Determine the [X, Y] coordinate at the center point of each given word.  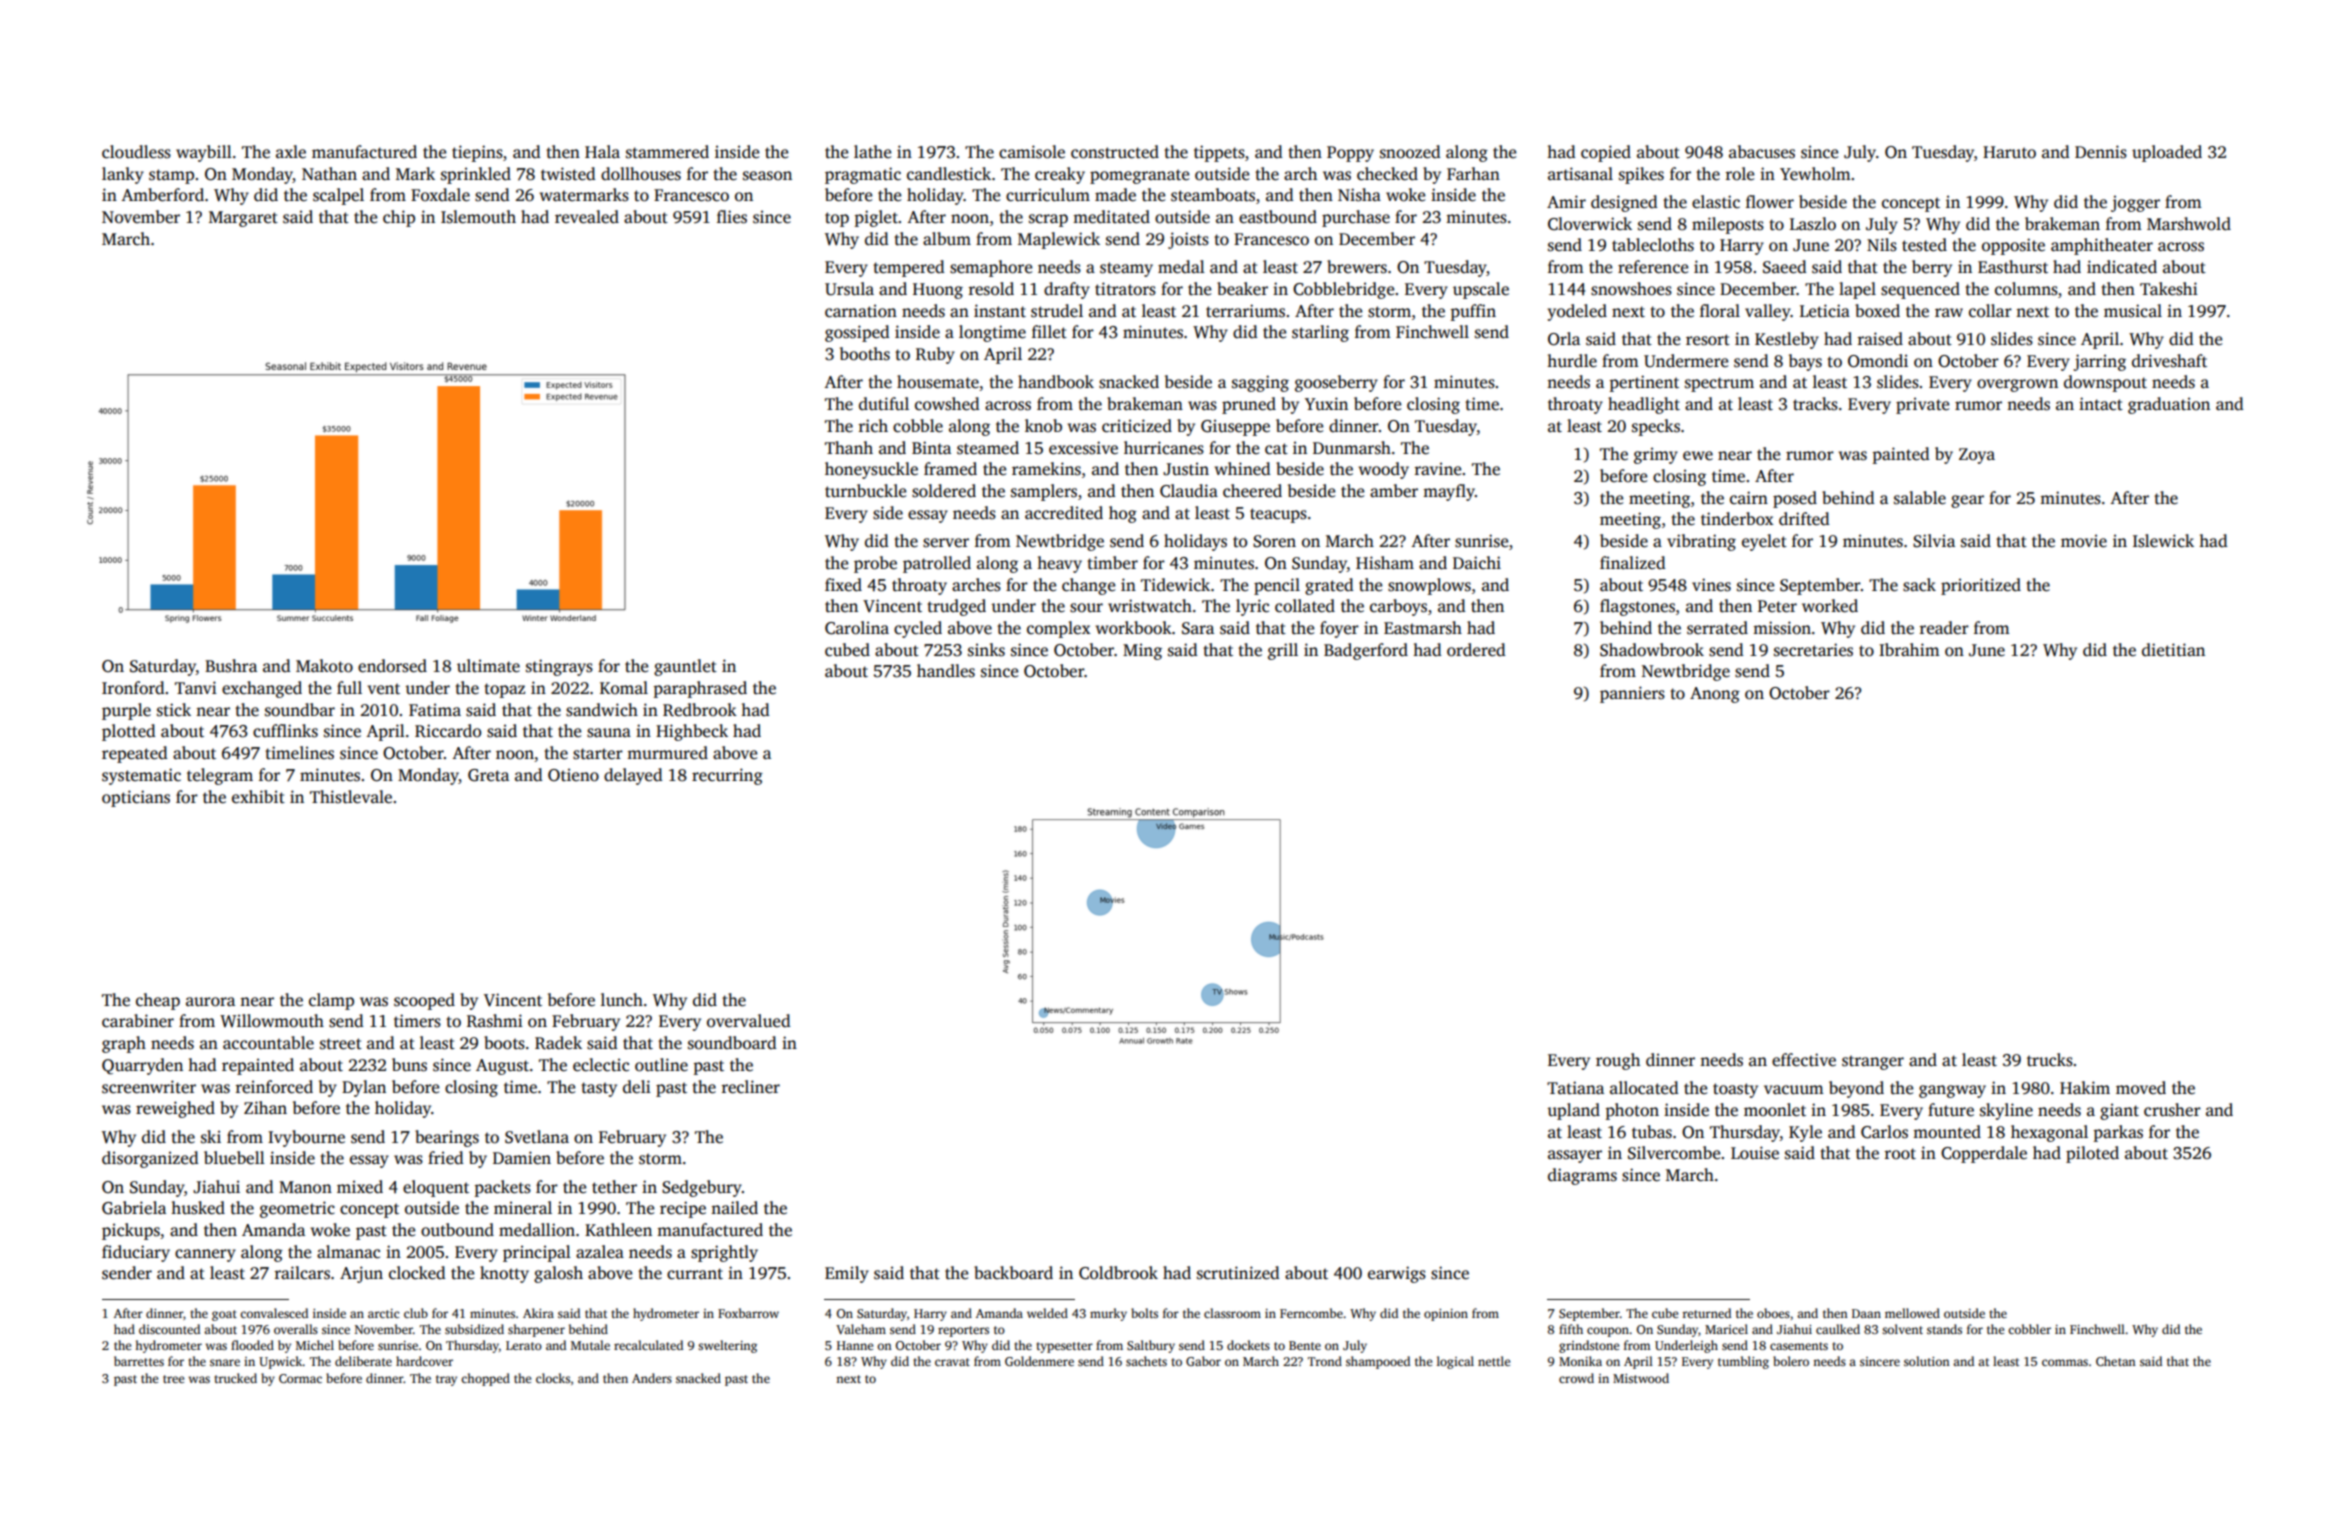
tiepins [477, 153]
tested [1924, 245]
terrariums [1245, 311]
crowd [1576, 1378]
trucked [235, 1378]
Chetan [2116, 1361]
